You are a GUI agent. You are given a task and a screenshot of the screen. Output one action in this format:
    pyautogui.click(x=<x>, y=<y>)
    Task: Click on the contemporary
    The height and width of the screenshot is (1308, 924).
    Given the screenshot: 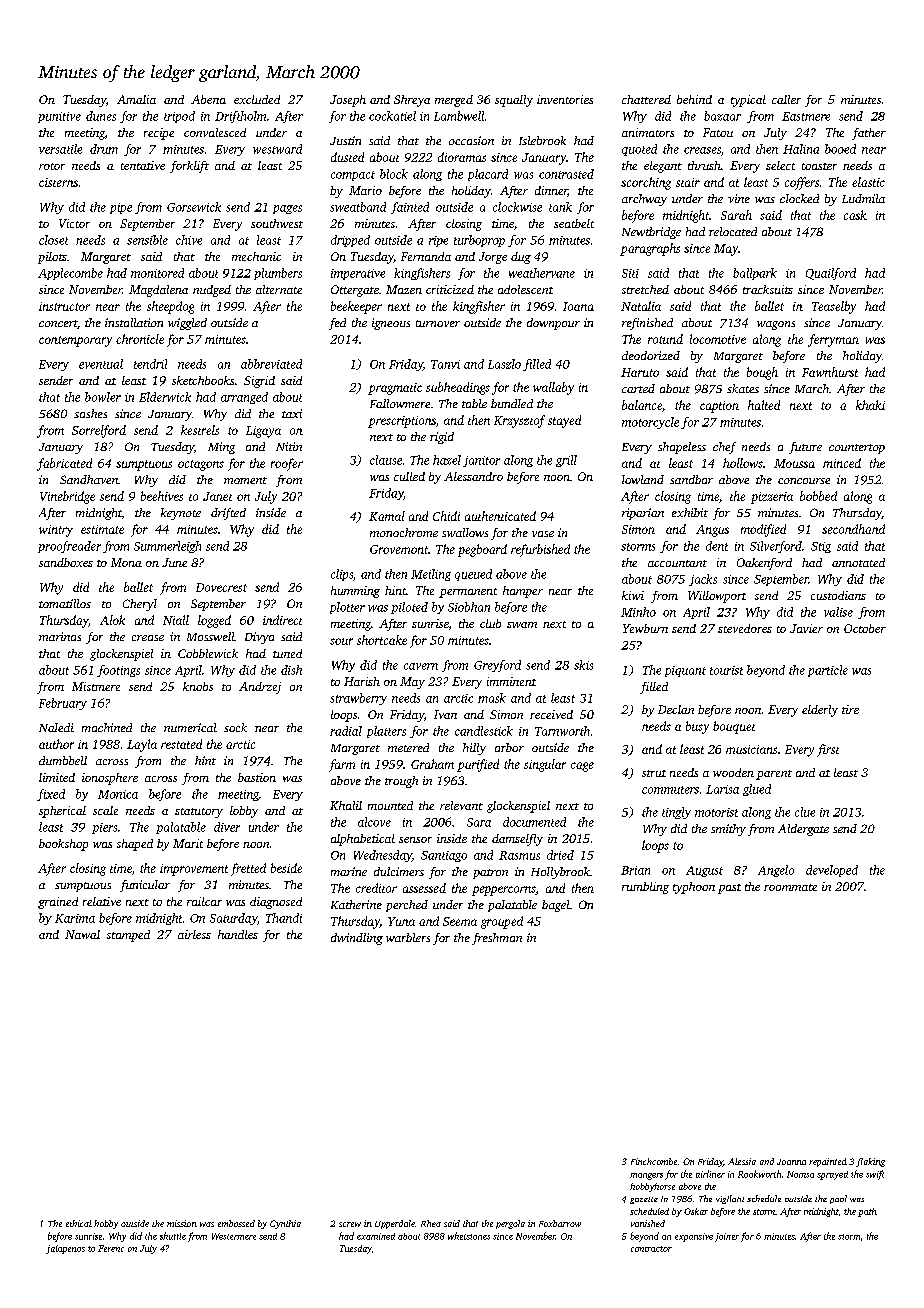 What is the action you would take?
    pyautogui.click(x=75, y=341)
